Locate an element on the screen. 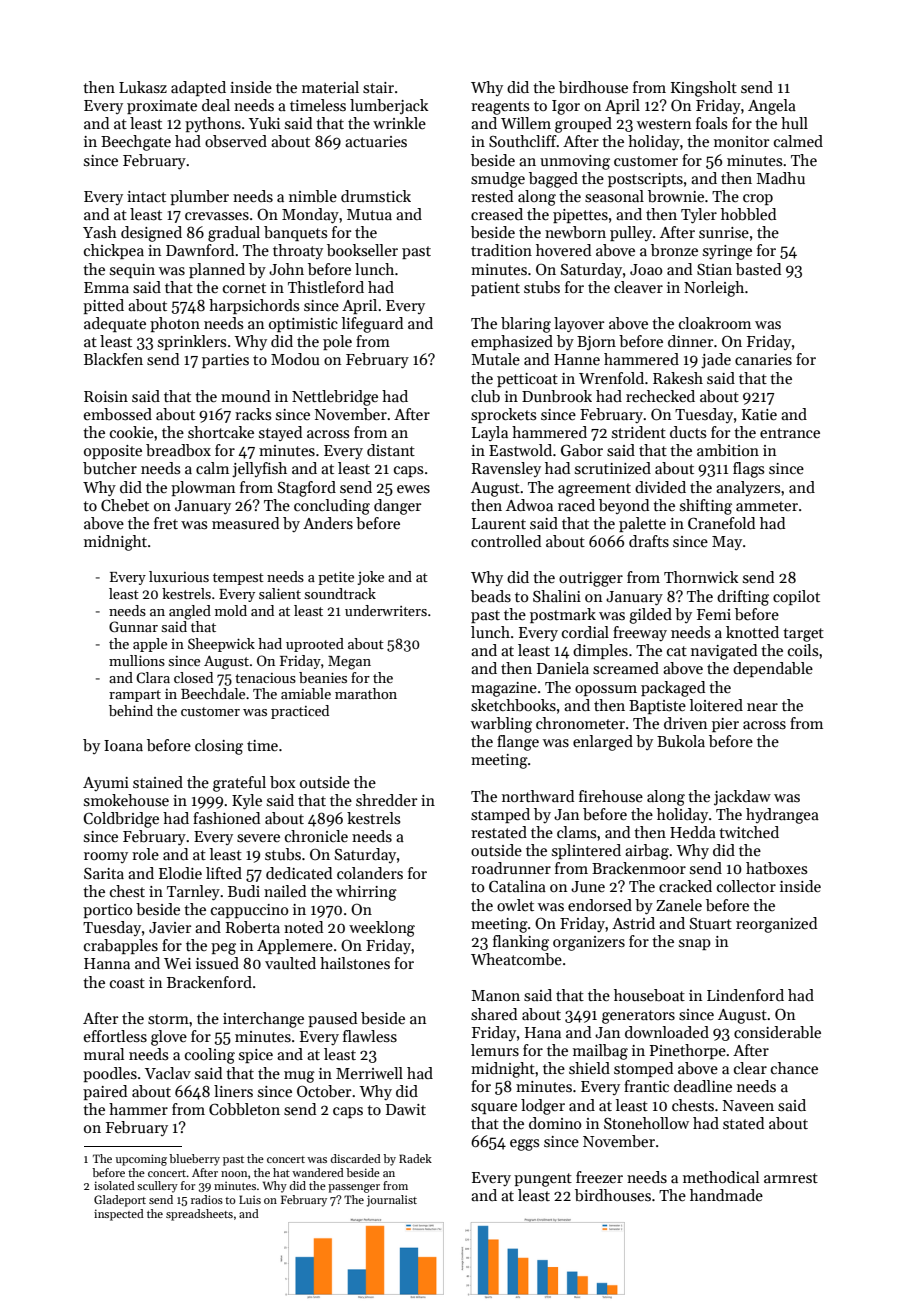 The height and width of the screenshot is (1316, 908). closing is located at coordinates (219, 747).
